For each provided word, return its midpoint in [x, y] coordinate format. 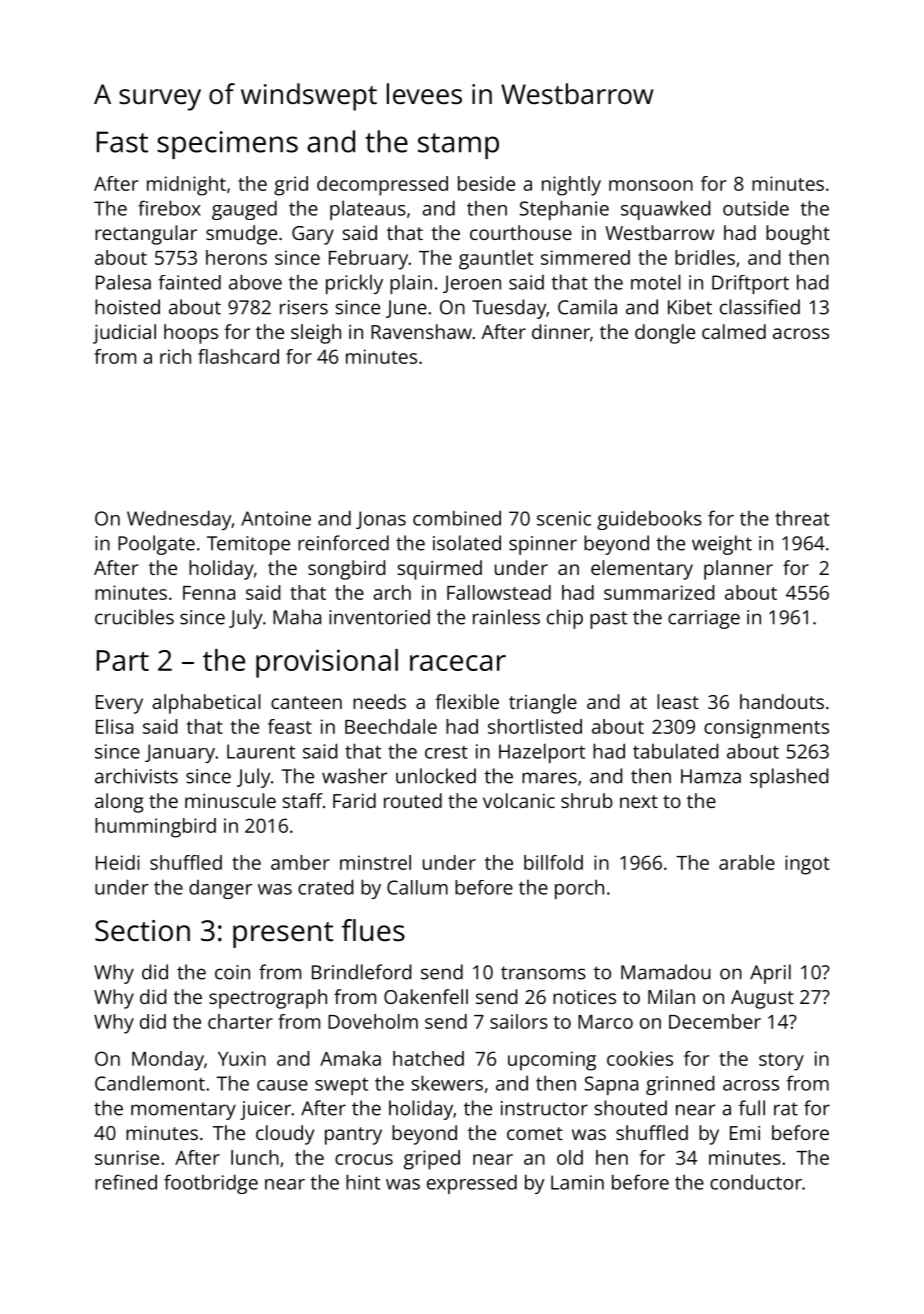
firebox [169, 208]
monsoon [651, 185]
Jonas [381, 520]
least [678, 701]
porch [579, 889]
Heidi [118, 862]
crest [446, 752]
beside [486, 183]
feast [290, 726]
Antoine [276, 518]
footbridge [211, 1184]
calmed [734, 331]
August [762, 999]
